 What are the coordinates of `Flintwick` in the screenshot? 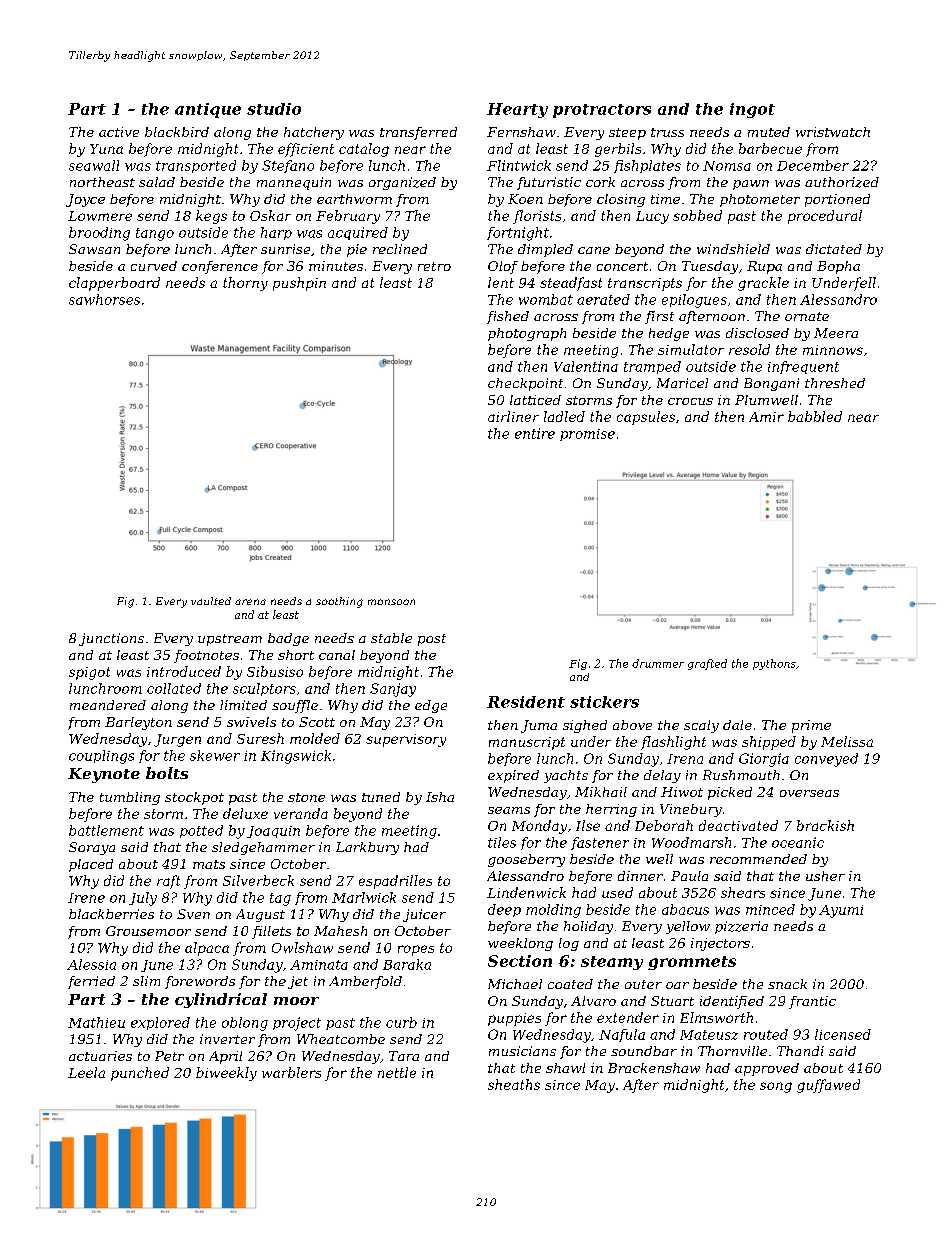 It's located at (519, 165).
